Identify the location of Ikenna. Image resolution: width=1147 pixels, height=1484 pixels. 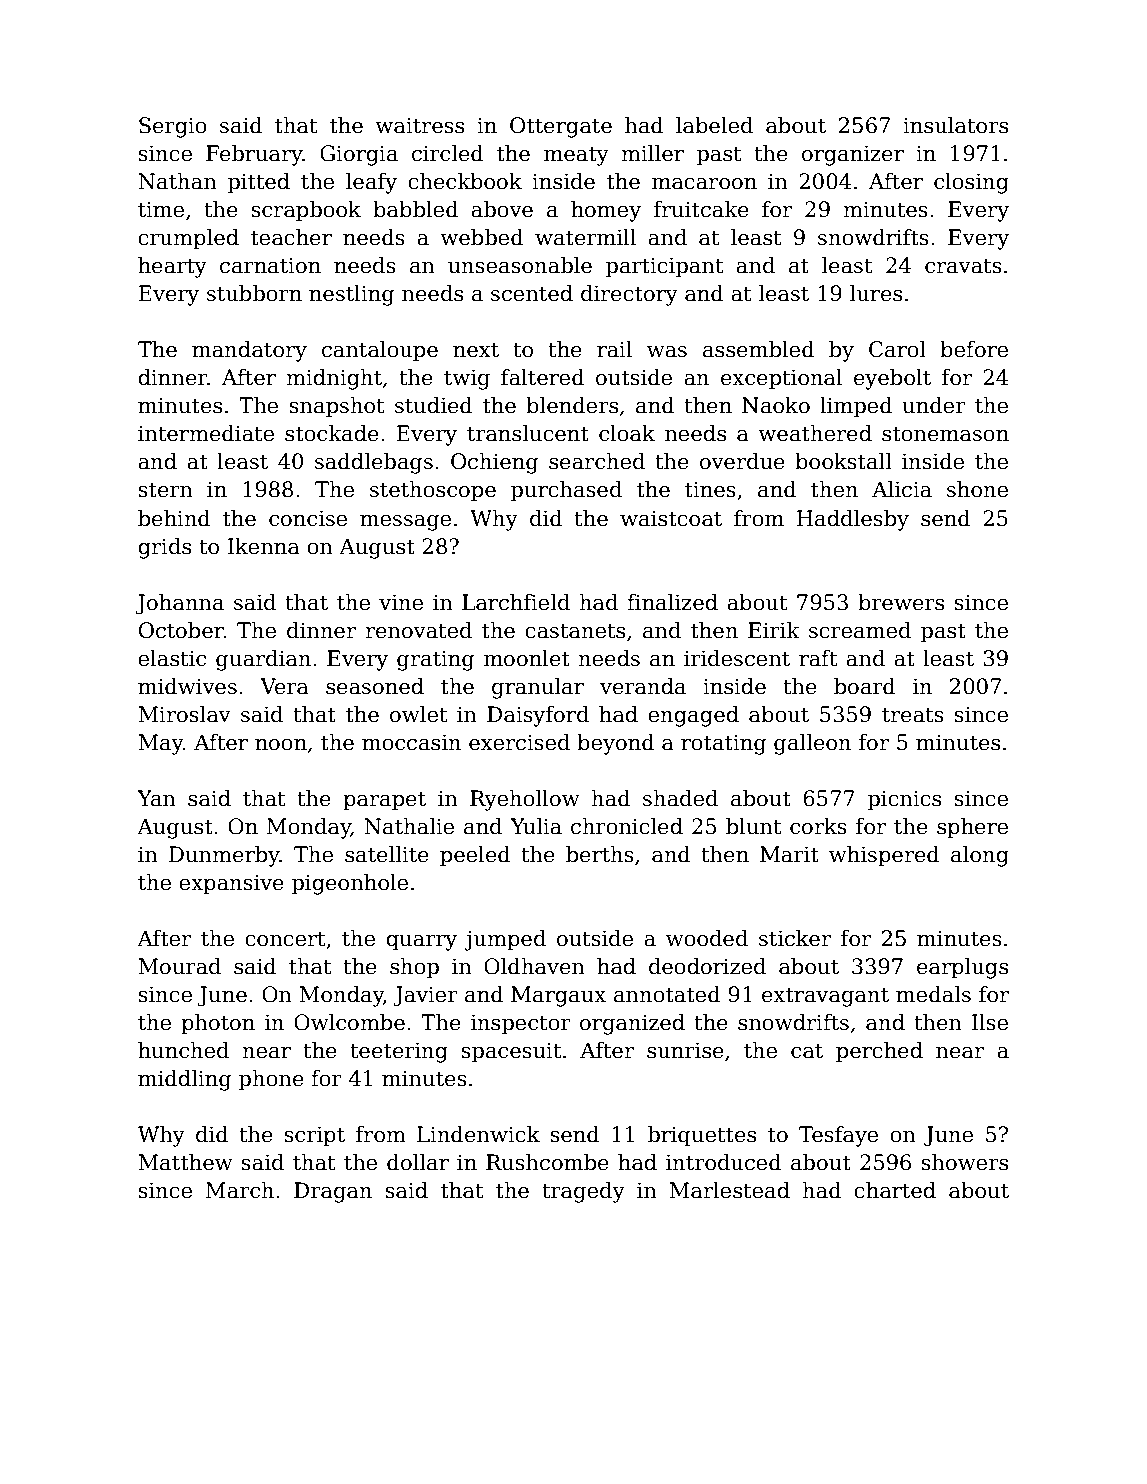
(263, 546).
